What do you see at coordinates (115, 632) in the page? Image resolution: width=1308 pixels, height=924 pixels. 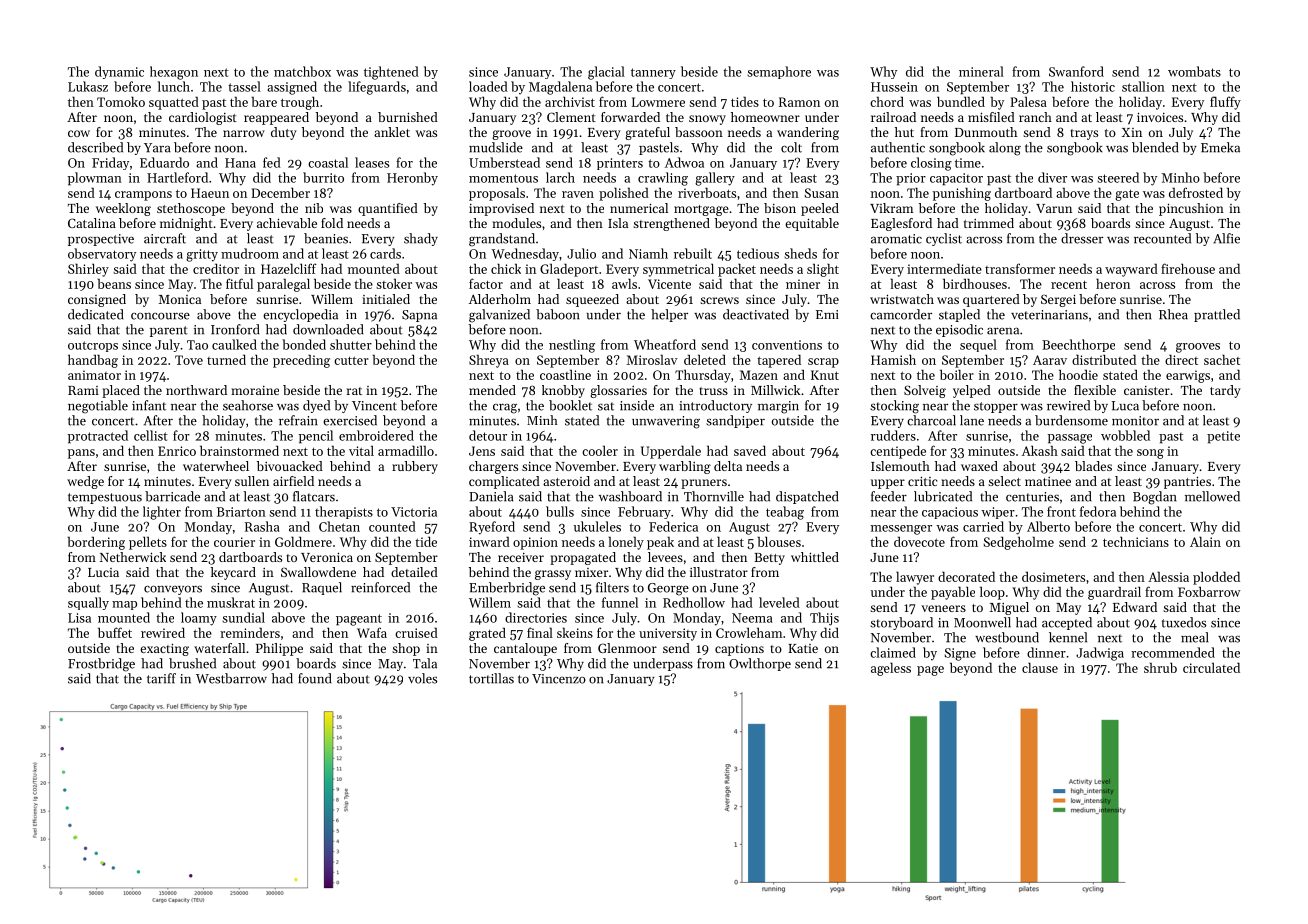 I see `buffet` at bounding box center [115, 632].
